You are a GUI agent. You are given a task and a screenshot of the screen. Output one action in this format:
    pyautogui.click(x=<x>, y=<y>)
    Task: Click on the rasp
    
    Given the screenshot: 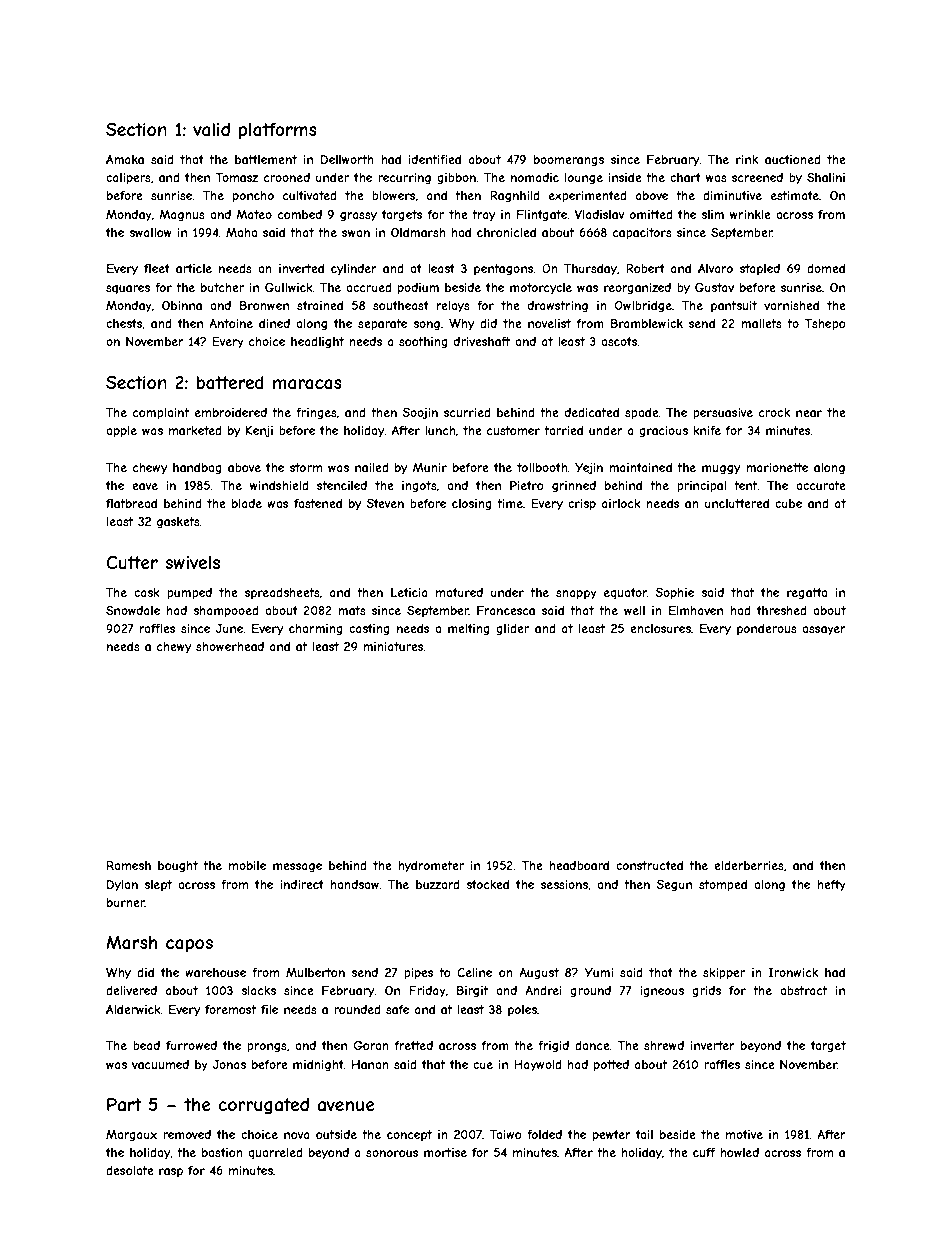 What is the action you would take?
    pyautogui.click(x=171, y=1173)
